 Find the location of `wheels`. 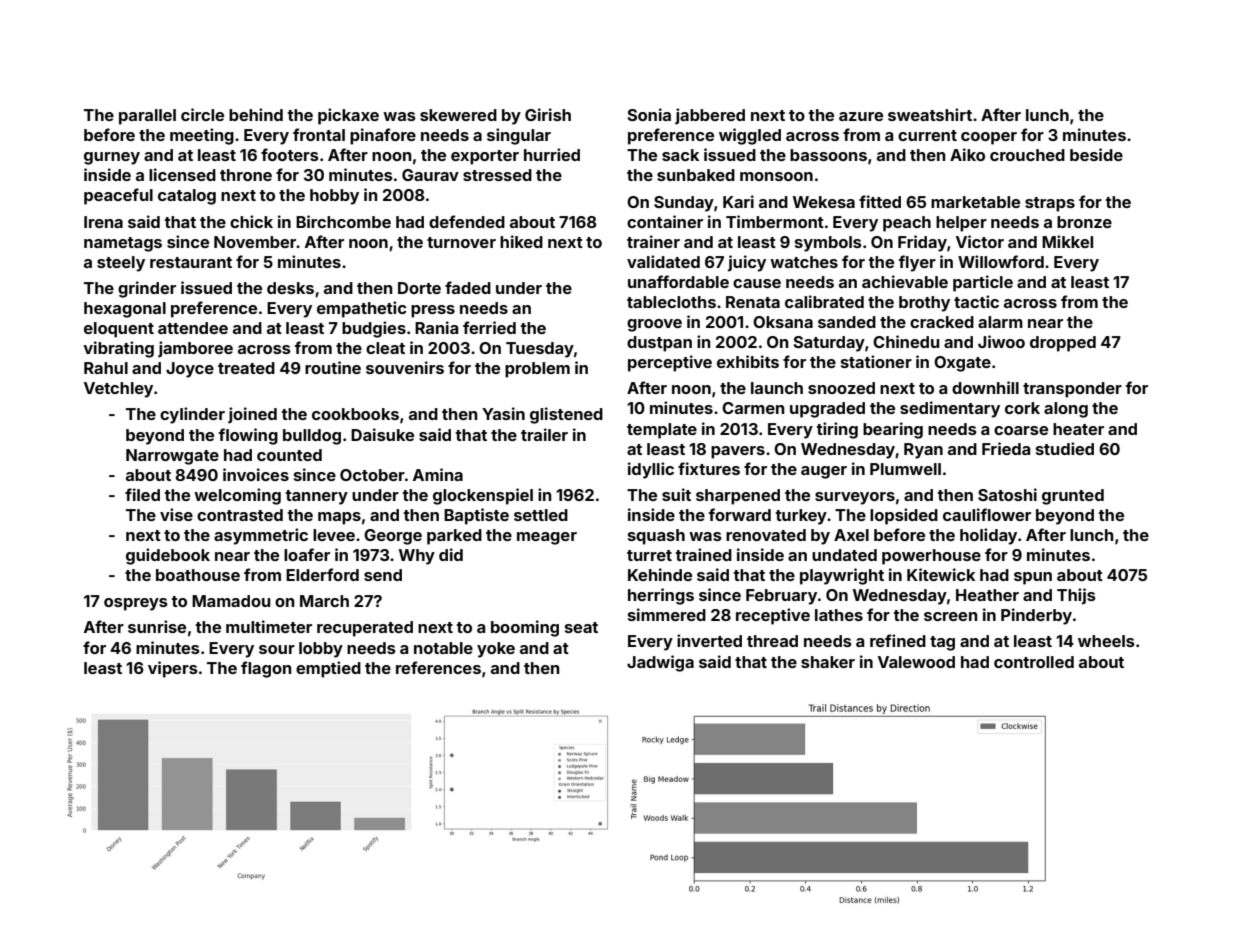

wheels is located at coordinates (1106, 641).
